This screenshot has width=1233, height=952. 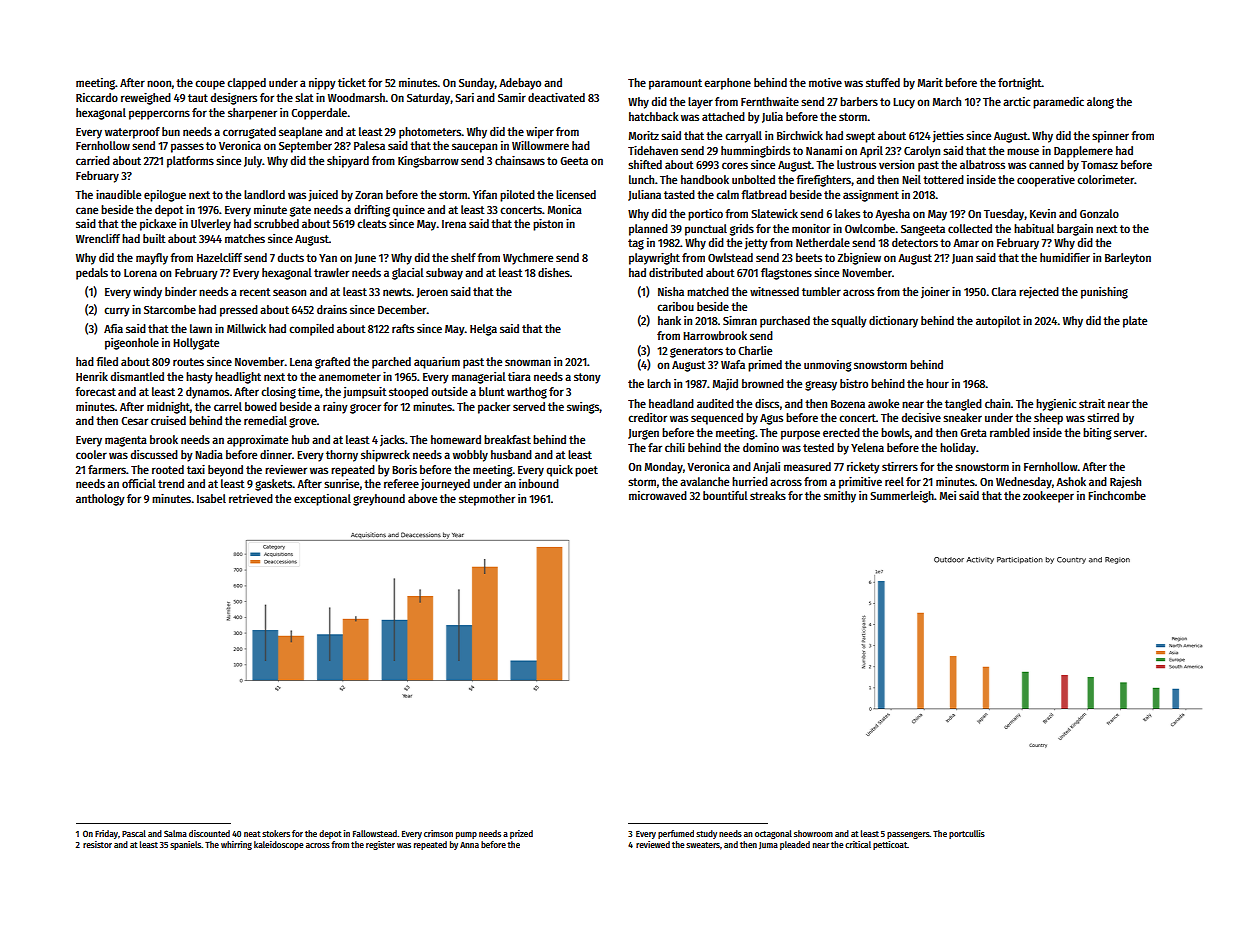 What do you see at coordinates (107, 361) in the screenshot?
I see `filed` at bounding box center [107, 361].
